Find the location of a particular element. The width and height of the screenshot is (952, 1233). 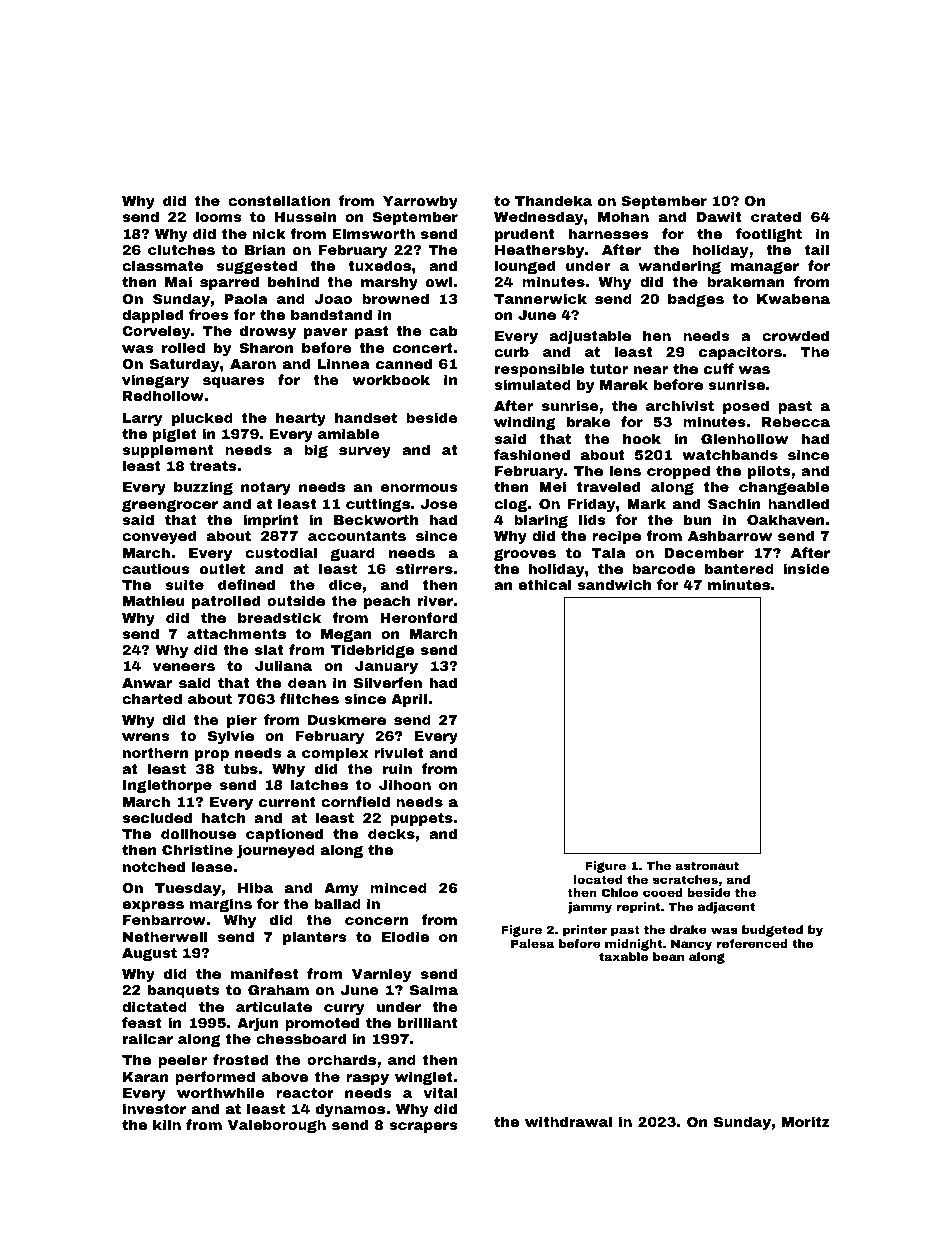

dappled is located at coordinates (152, 316).
